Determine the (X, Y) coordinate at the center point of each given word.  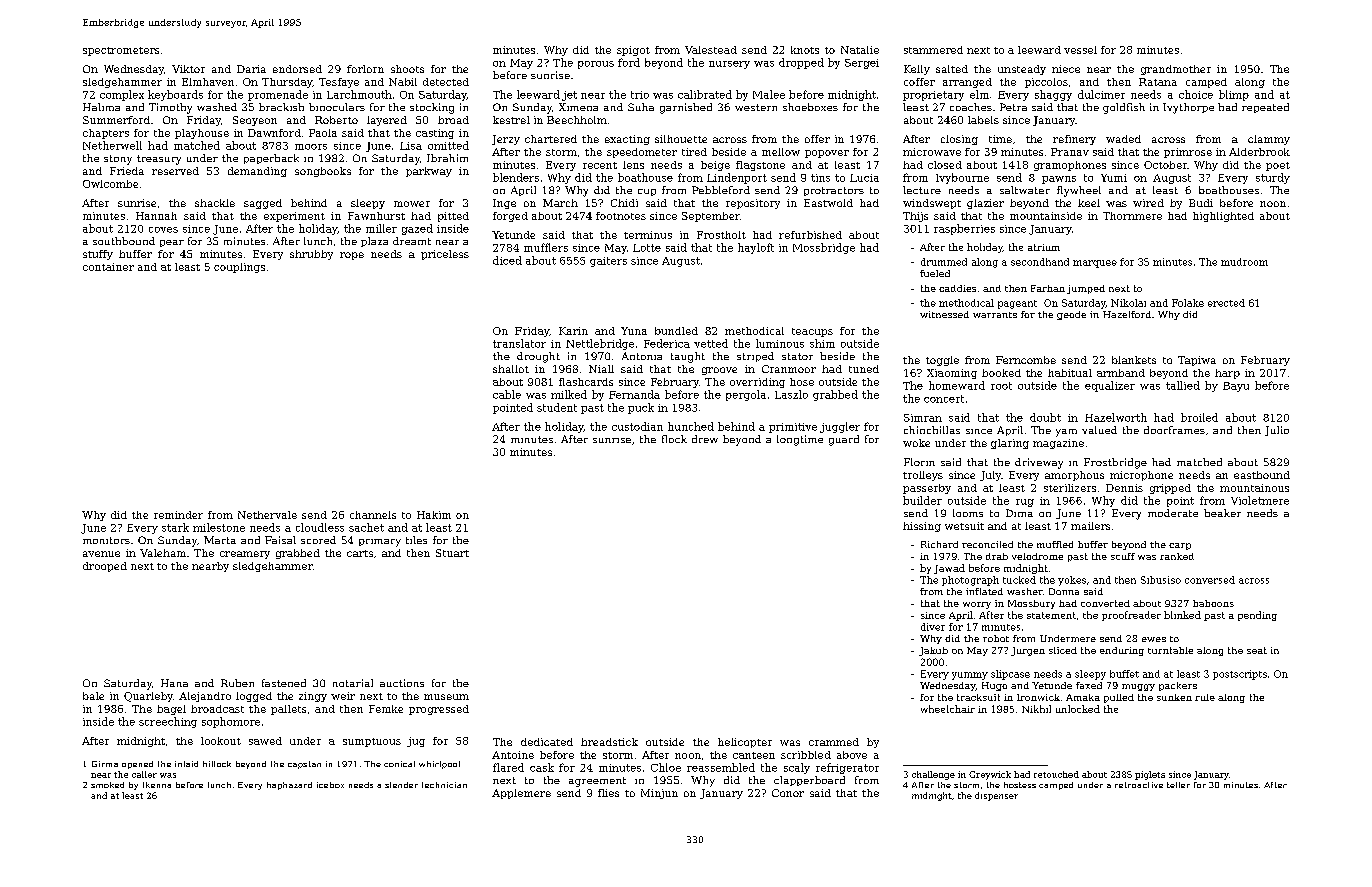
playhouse (202, 134)
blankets (1134, 360)
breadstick (609, 742)
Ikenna (157, 785)
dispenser (996, 796)
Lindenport (737, 178)
